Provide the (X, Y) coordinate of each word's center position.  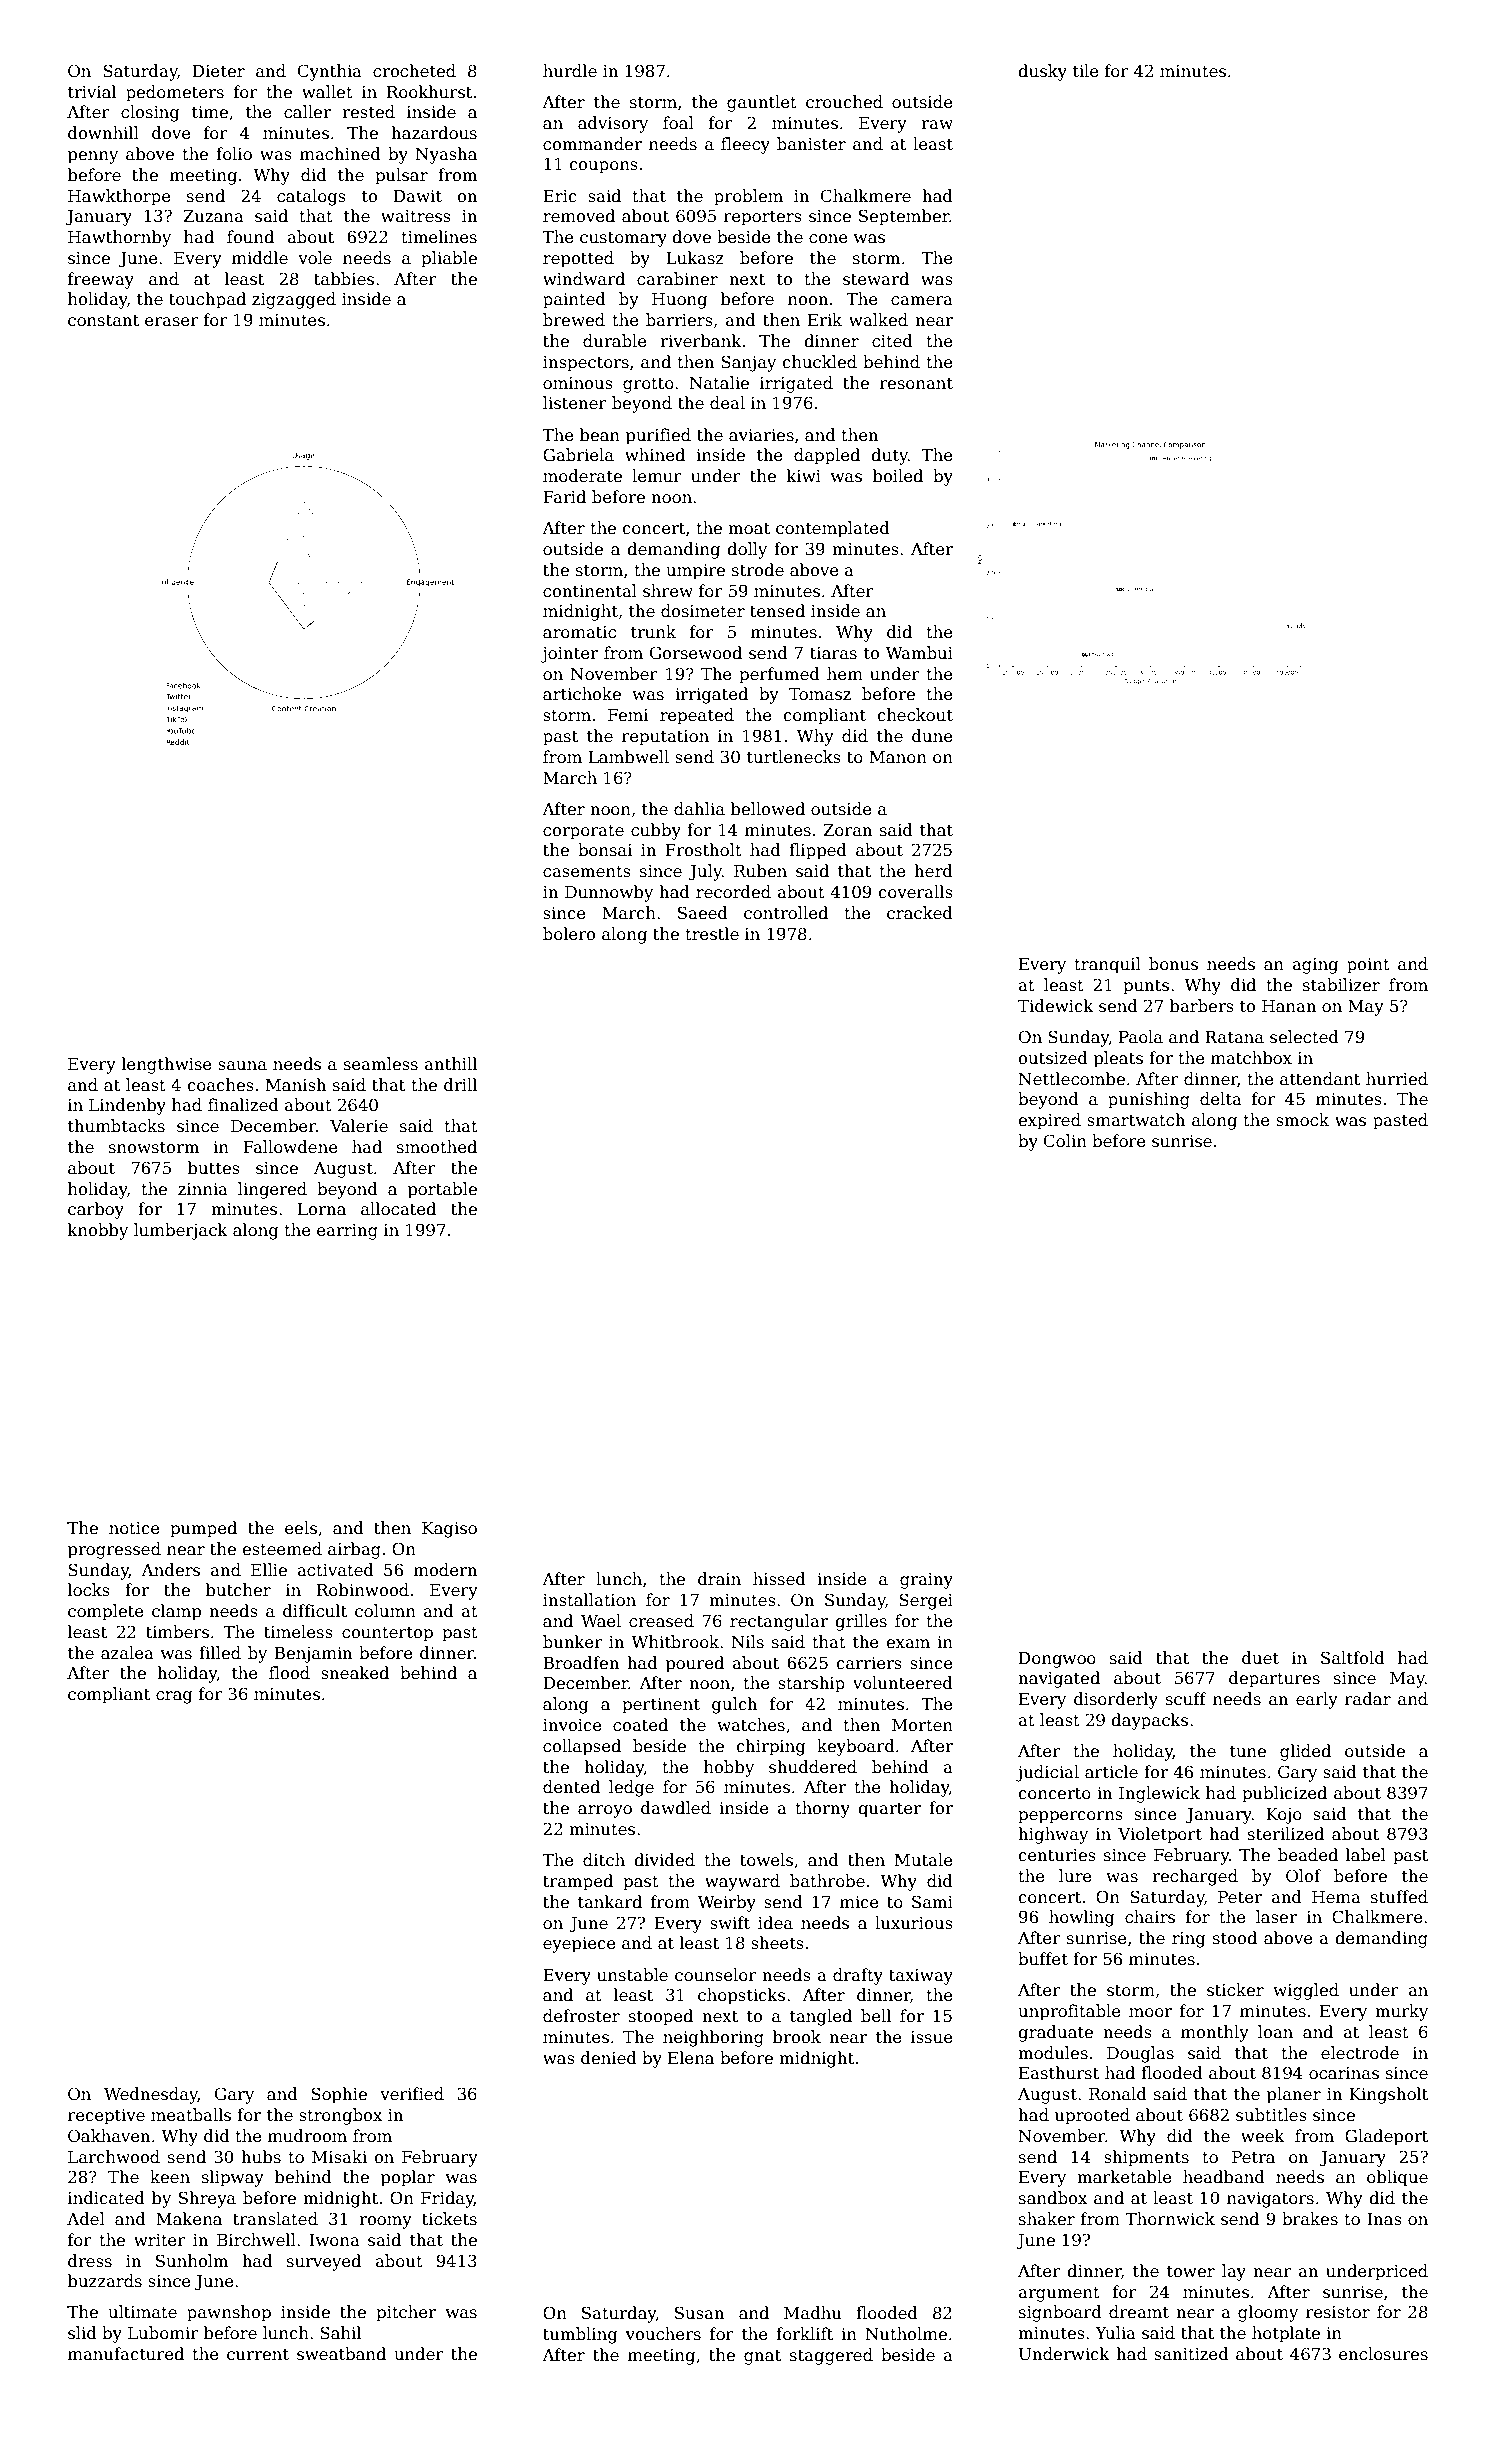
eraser (172, 322)
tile (1086, 71)
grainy (926, 1581)
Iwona (334, 2240)
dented (571, 1787)
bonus (1173, 964)
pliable (449, 259)
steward (876, 279)
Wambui (919, 653)
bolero (569, 934)
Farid (564, 497)
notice (134, 1528)
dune (932, 736)
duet (1260, 1658)
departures (1274, 1679)
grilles (861, 1622)
